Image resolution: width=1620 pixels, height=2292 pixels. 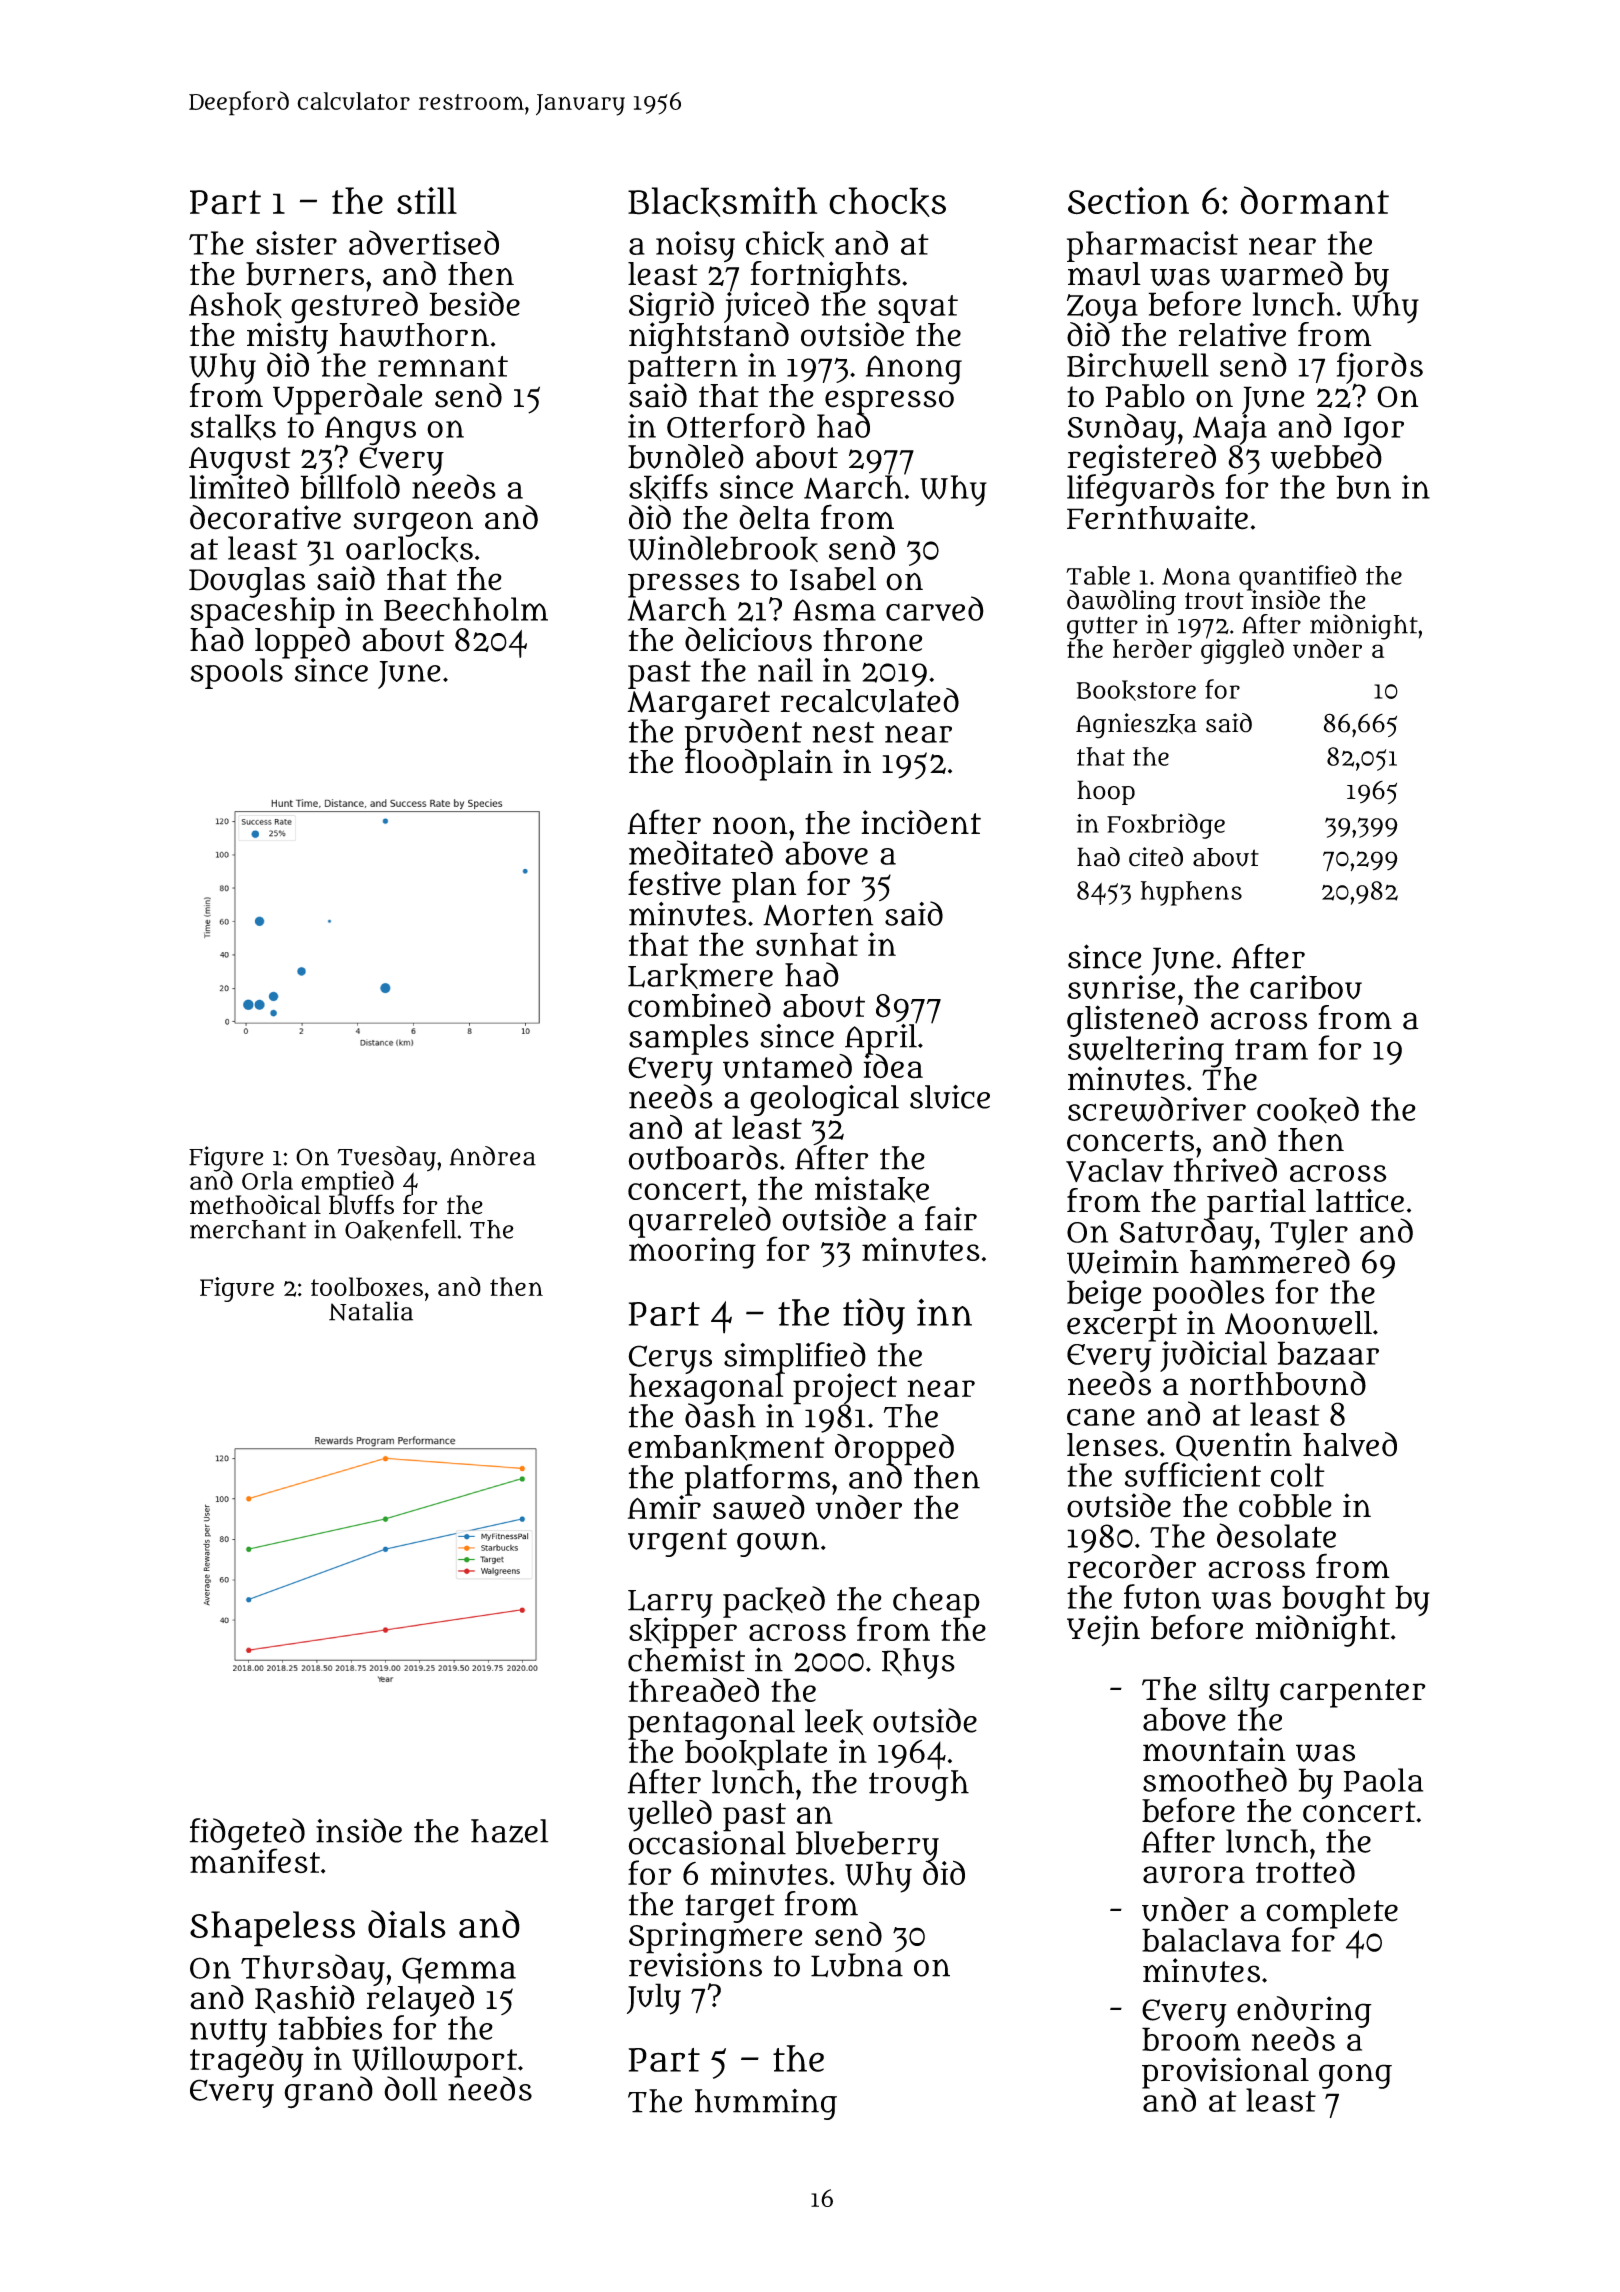 What do you see at coordinates (887, 202) in the document?
I see `chocks` at bounding box center [887, 202].
